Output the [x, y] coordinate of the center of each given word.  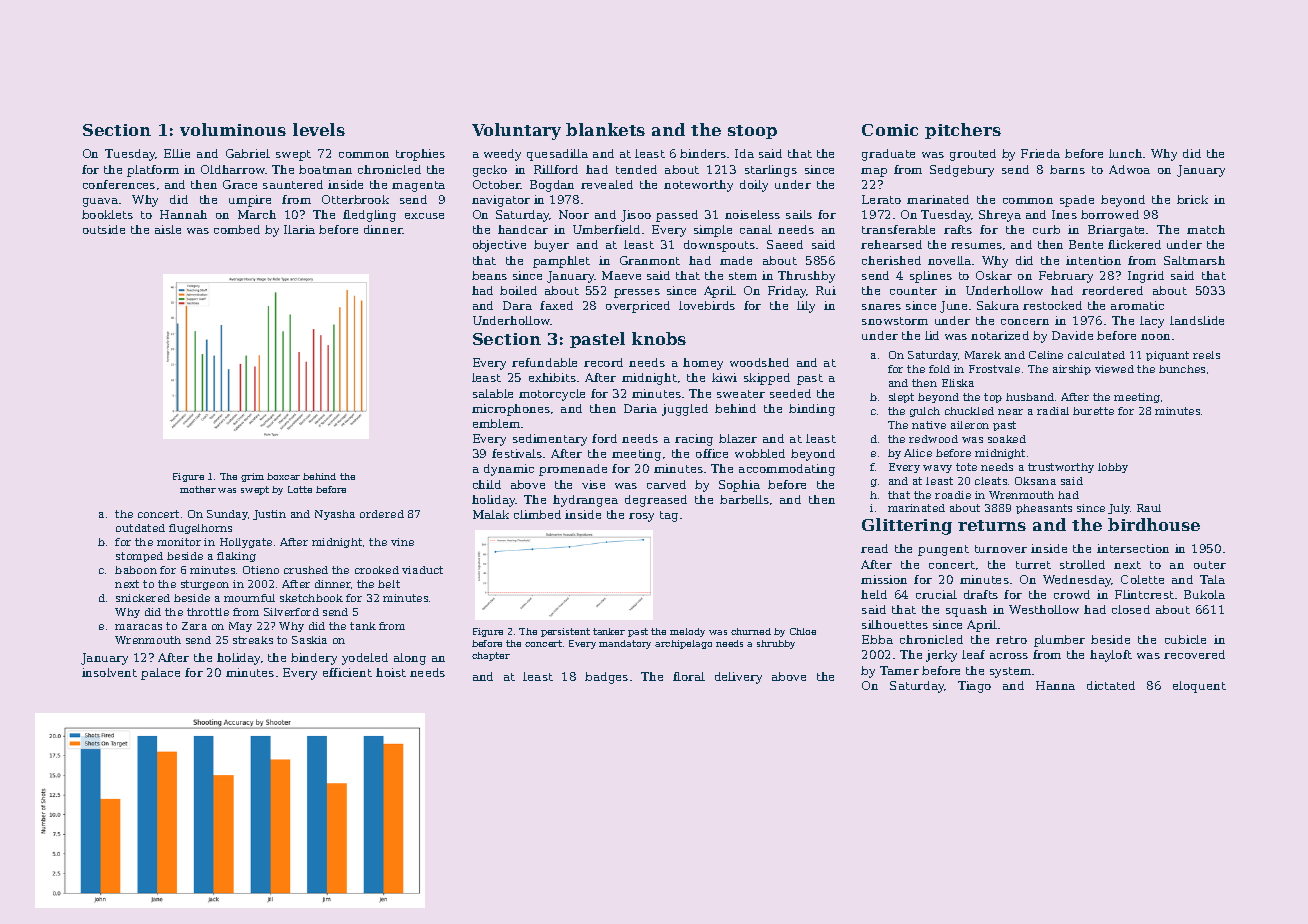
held [874, 594]
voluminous [233, 129]
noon [1155, 337]
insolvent [109, 672]
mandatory [625, 644]
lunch [1125, 153]
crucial [936, 594]
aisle [168, 229]
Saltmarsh [1194, 260]
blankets [605, 129]
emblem [496, 423]
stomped [139, 557]
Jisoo [636, 216]
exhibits [552, 377]
